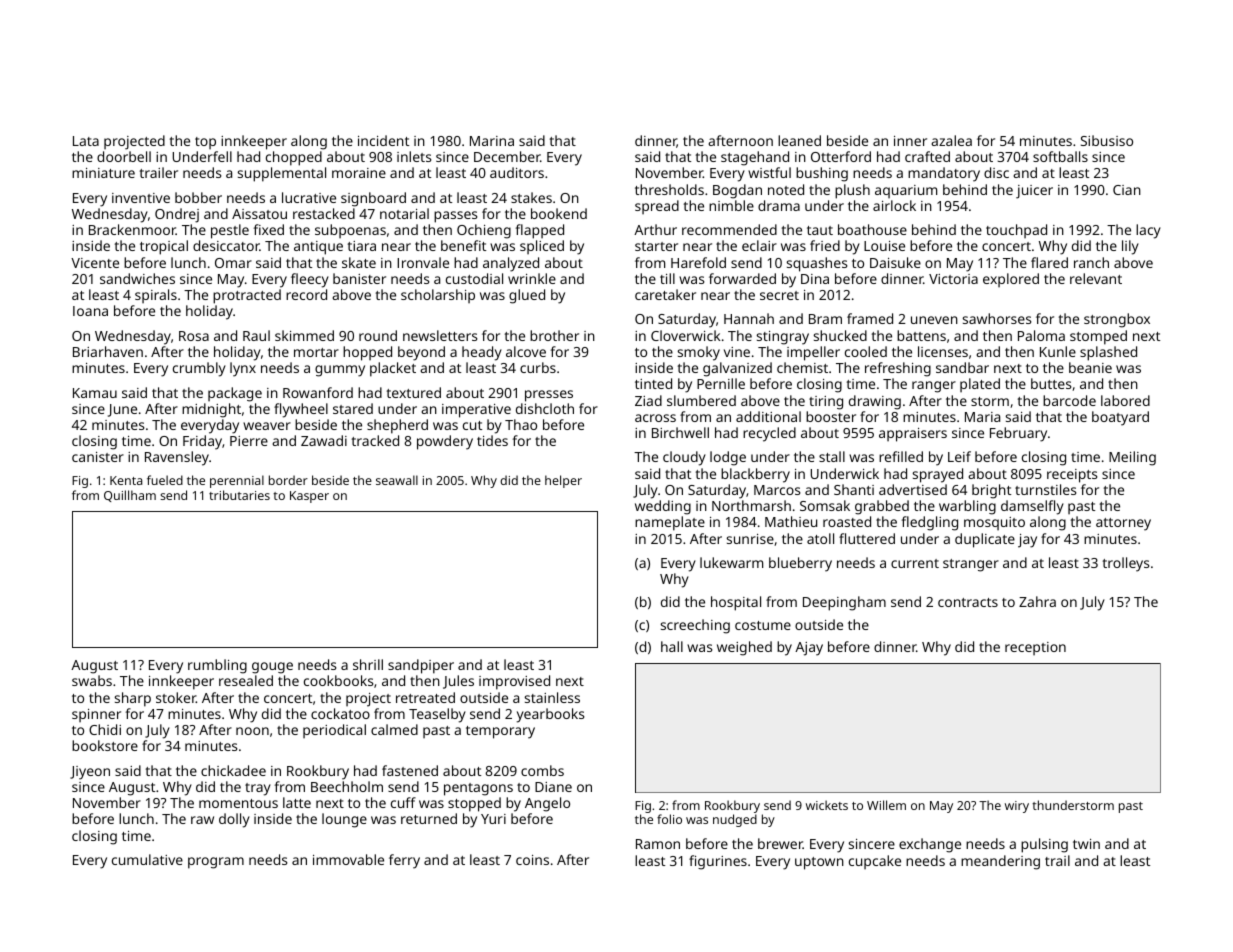  I want to click on helper, so click(563, 481).
